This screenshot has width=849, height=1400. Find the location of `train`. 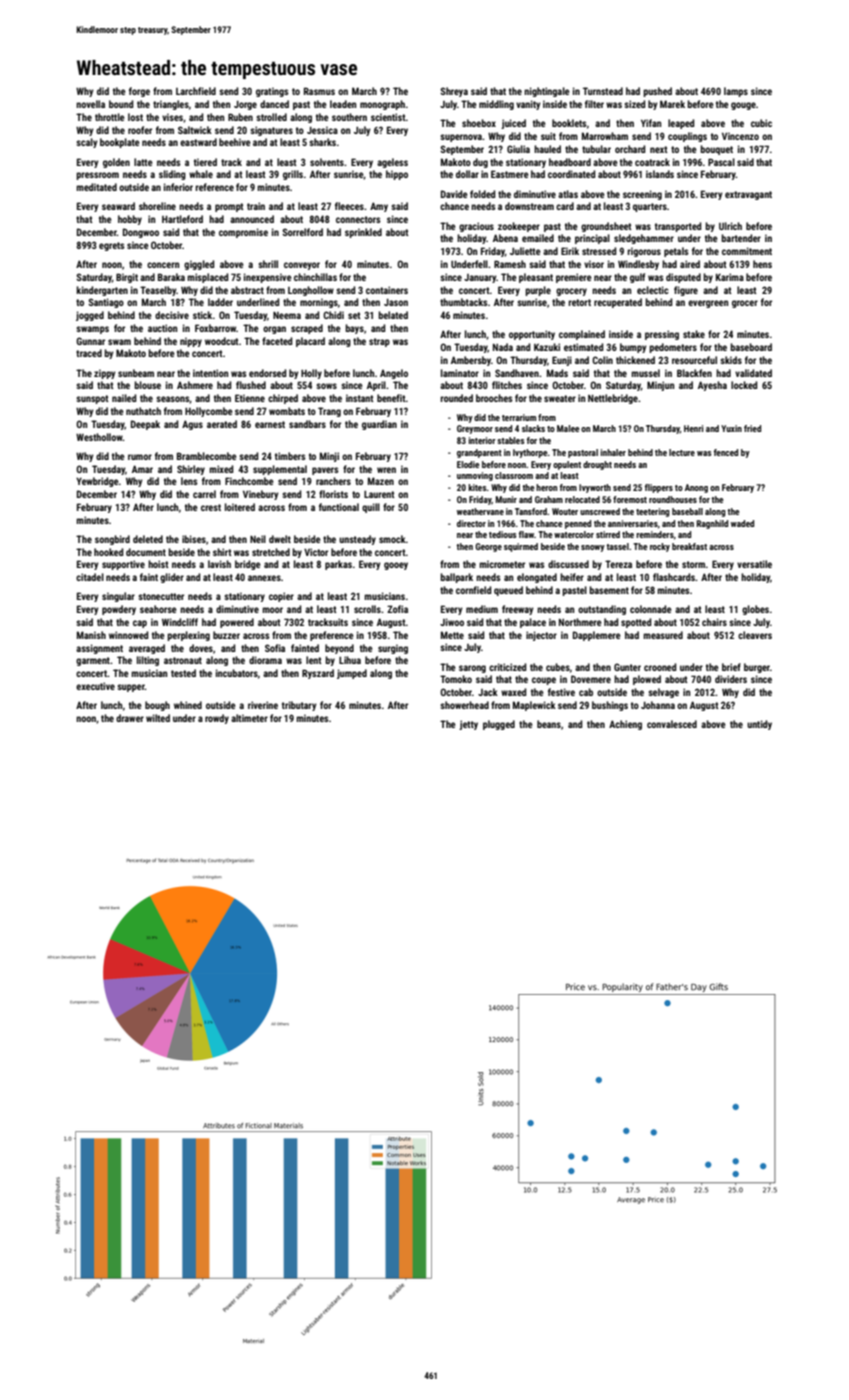

train is located at coordinates (256, 206).
